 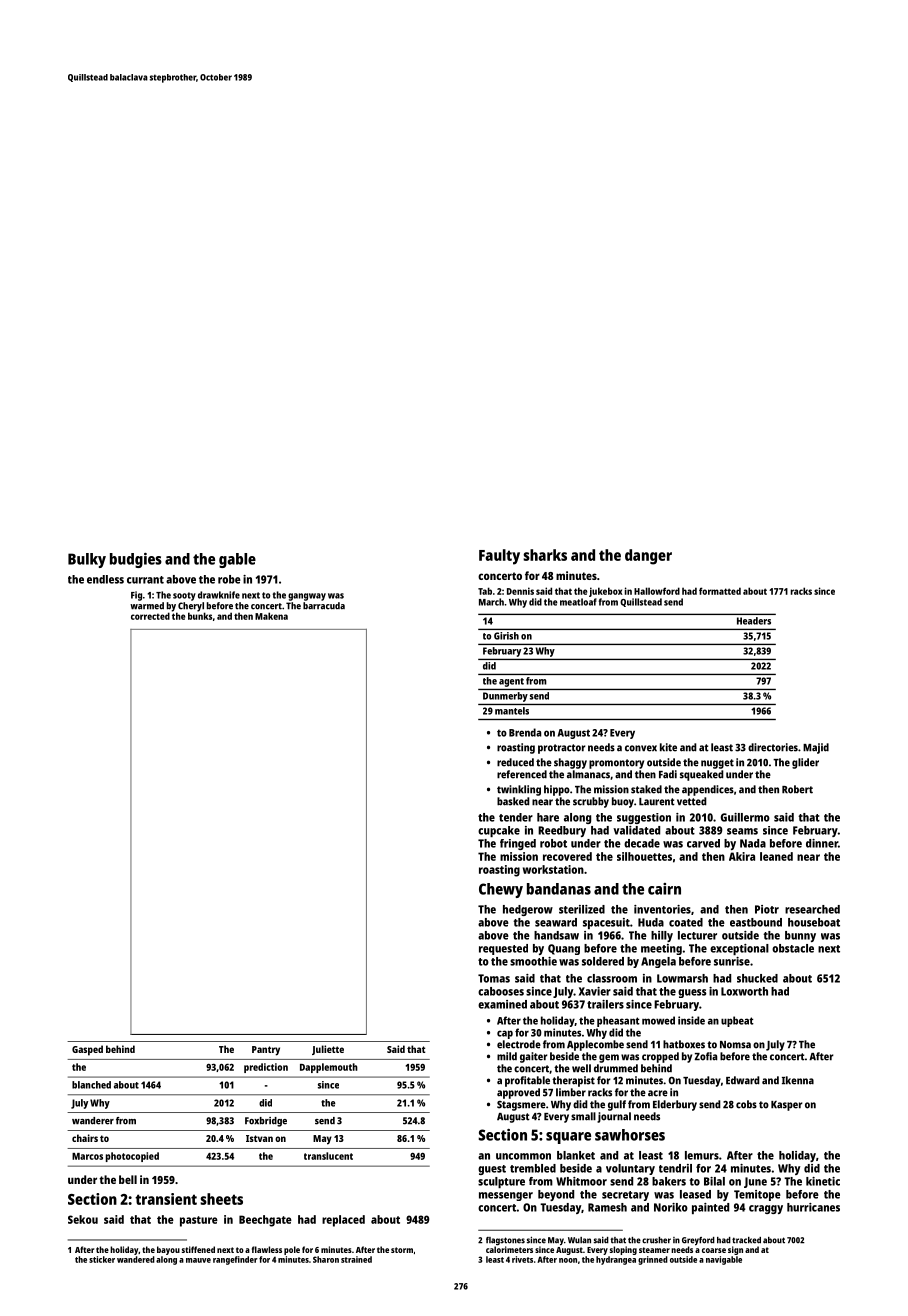 I want to click on inventories, so click(x=662, y=909).
